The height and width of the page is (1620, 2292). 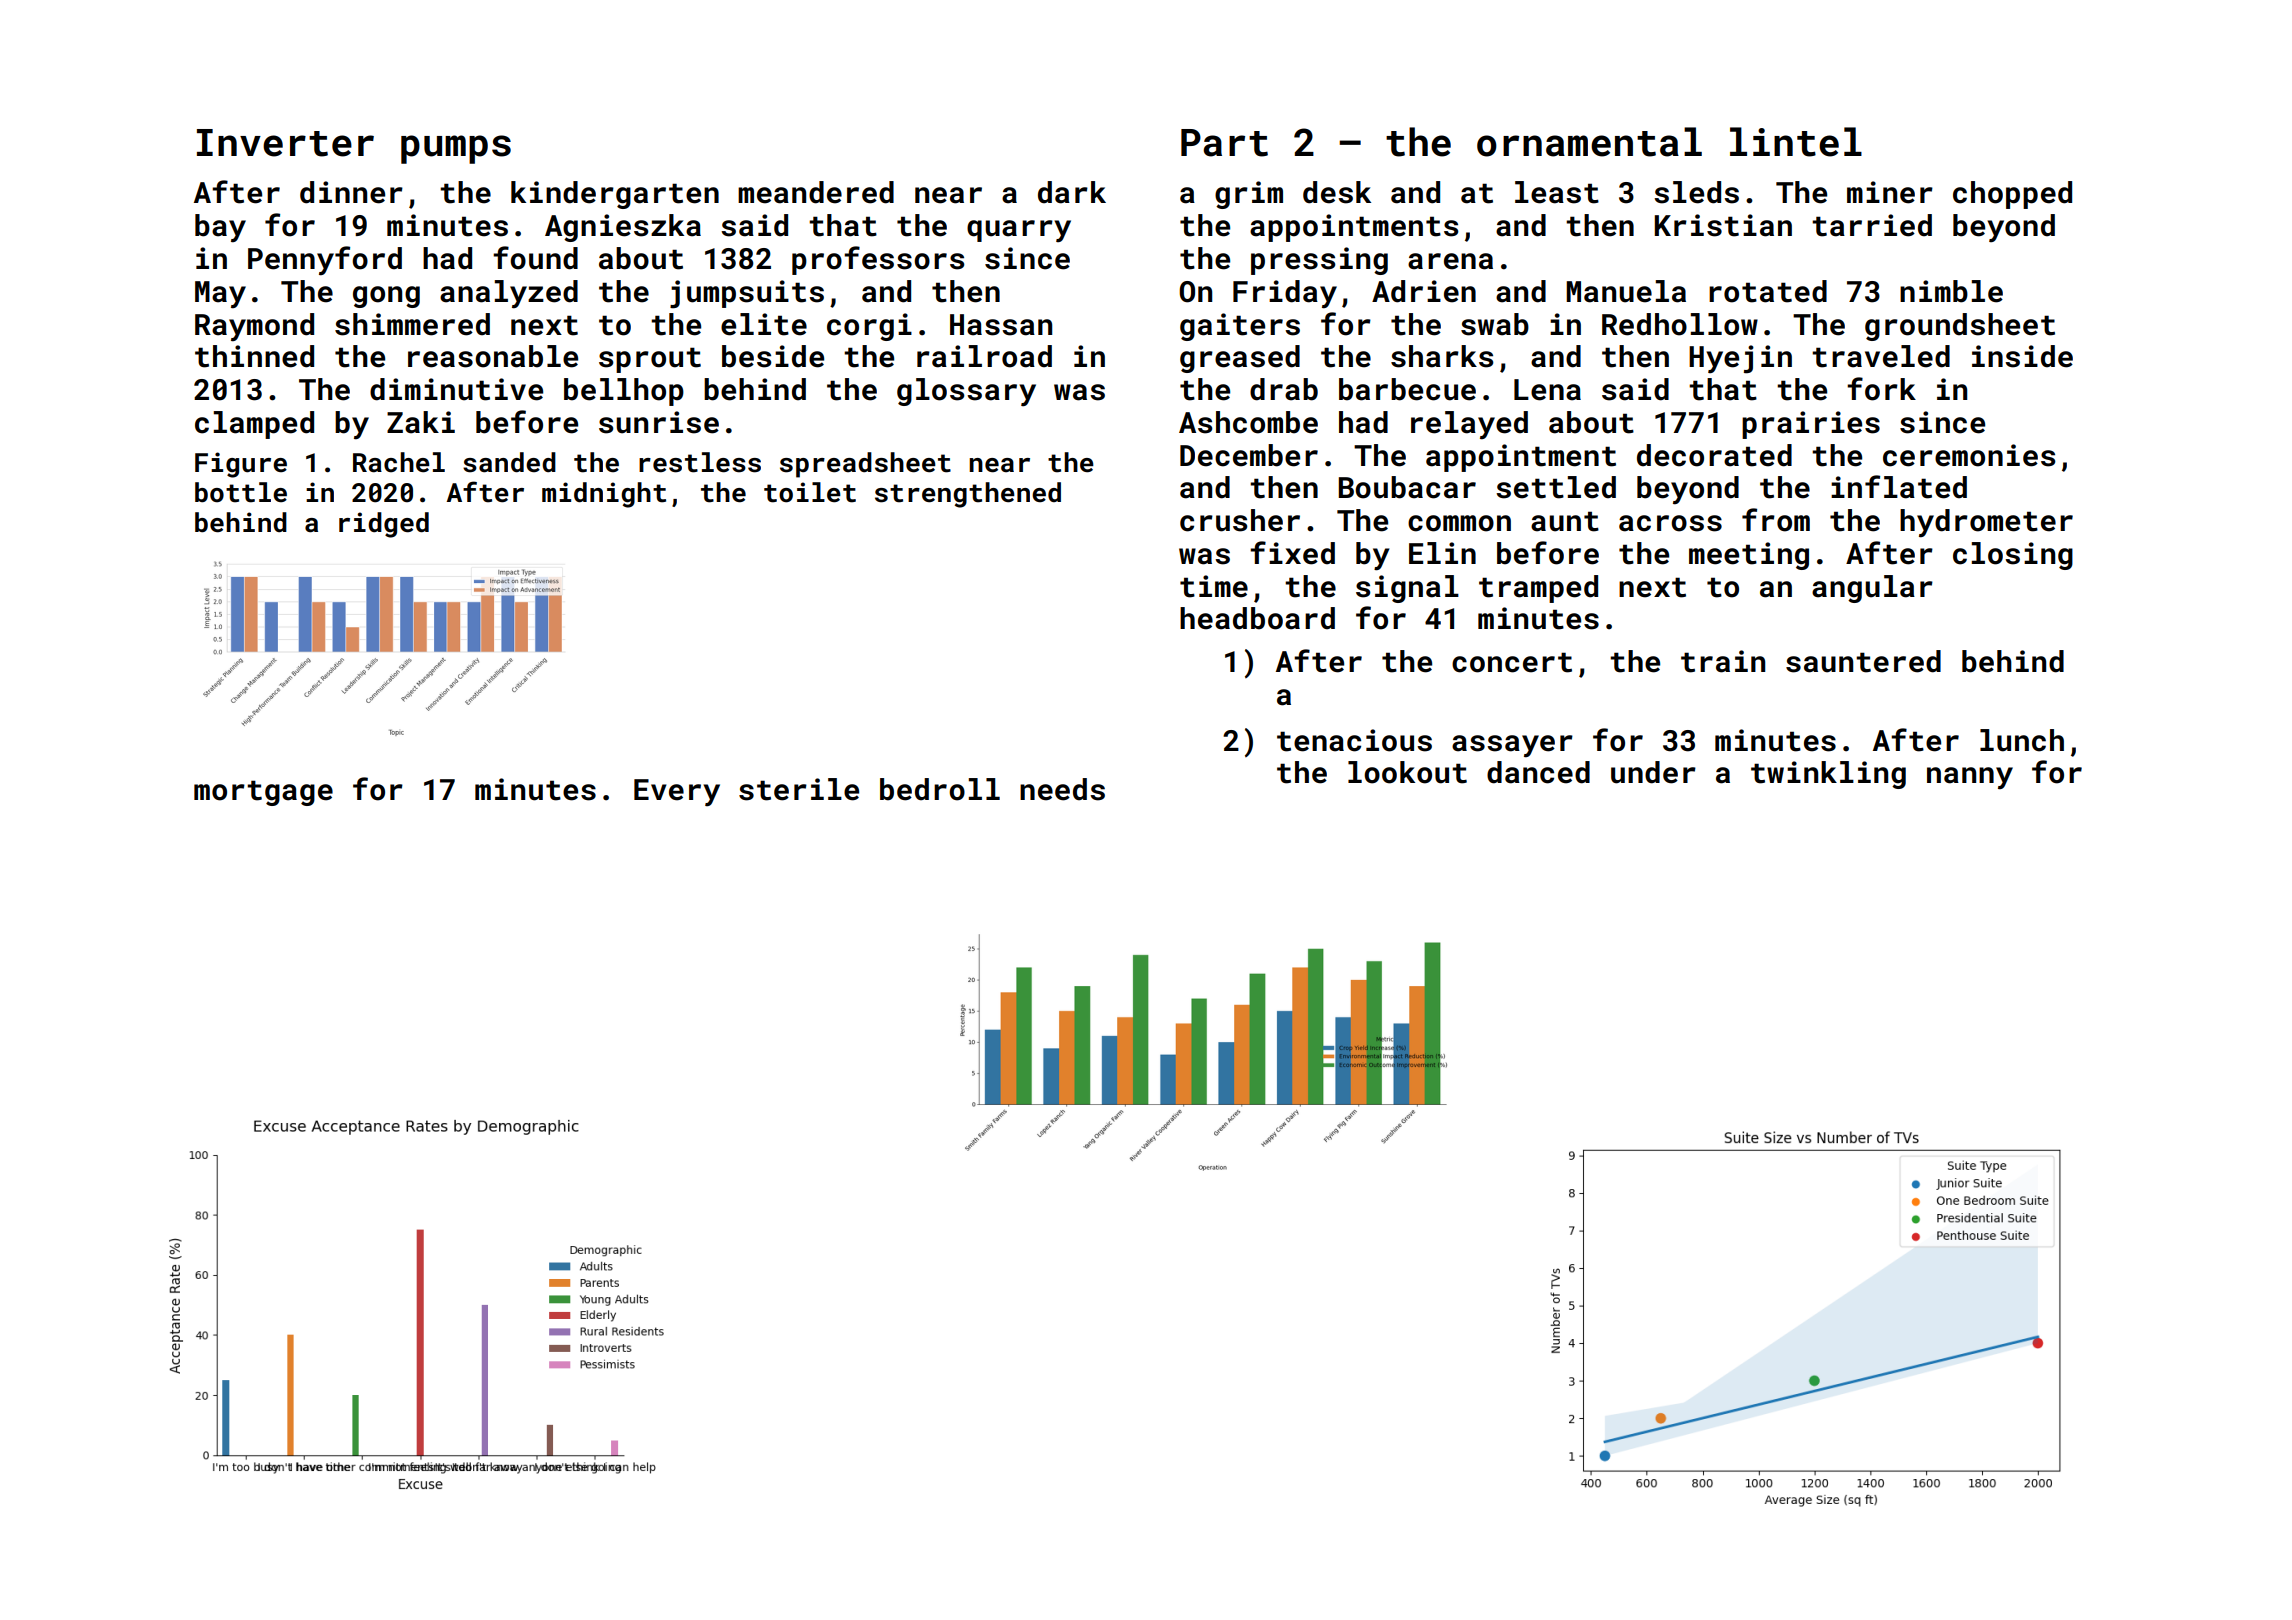 What do you see at coordinates (456, 149) in the page?
I see `pumps` at bounding box center [456, 149].
